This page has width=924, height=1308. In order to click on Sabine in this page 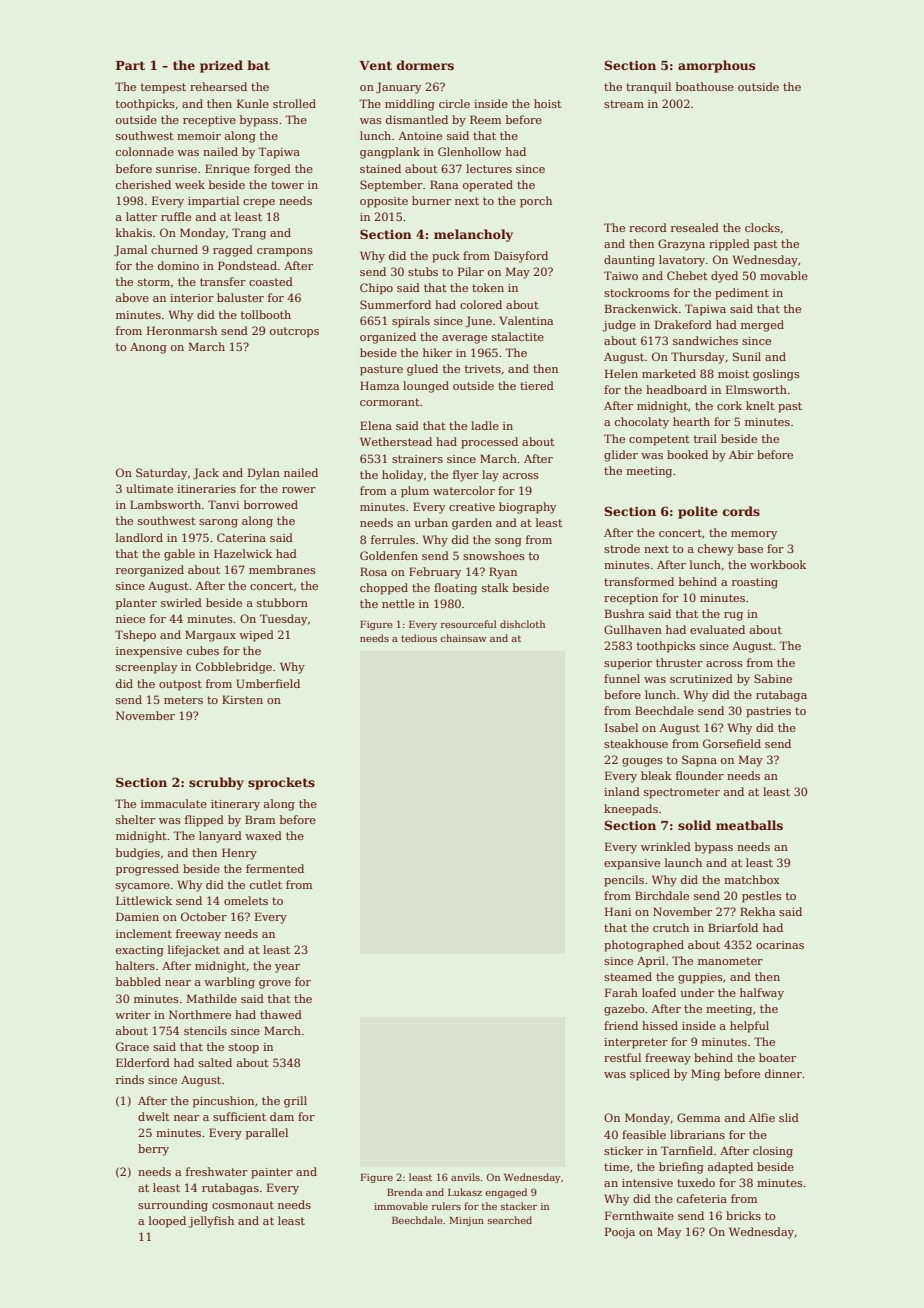, I will do `click(773, 678)`.
